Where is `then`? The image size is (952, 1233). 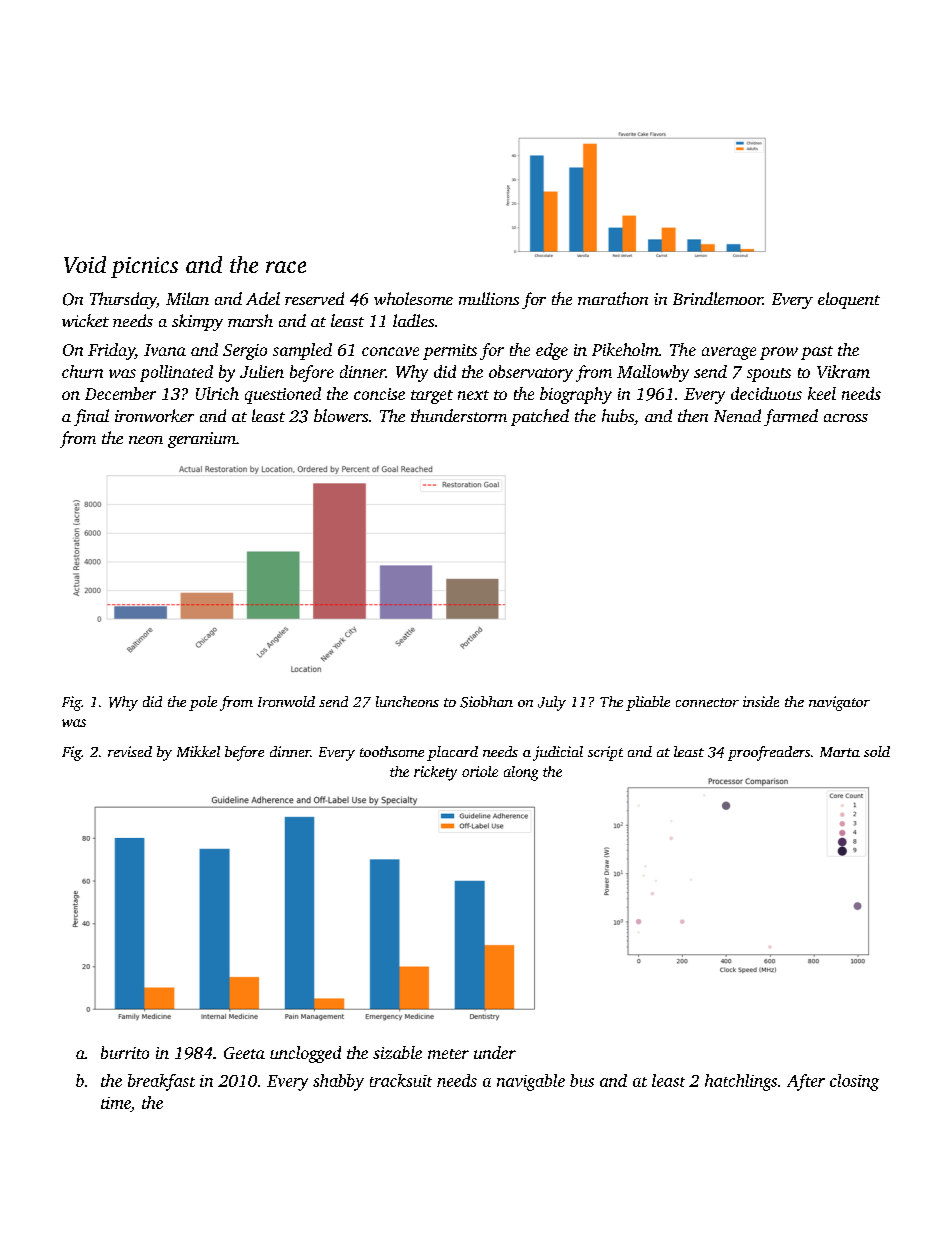 then is located at coordinates (693, 415).
